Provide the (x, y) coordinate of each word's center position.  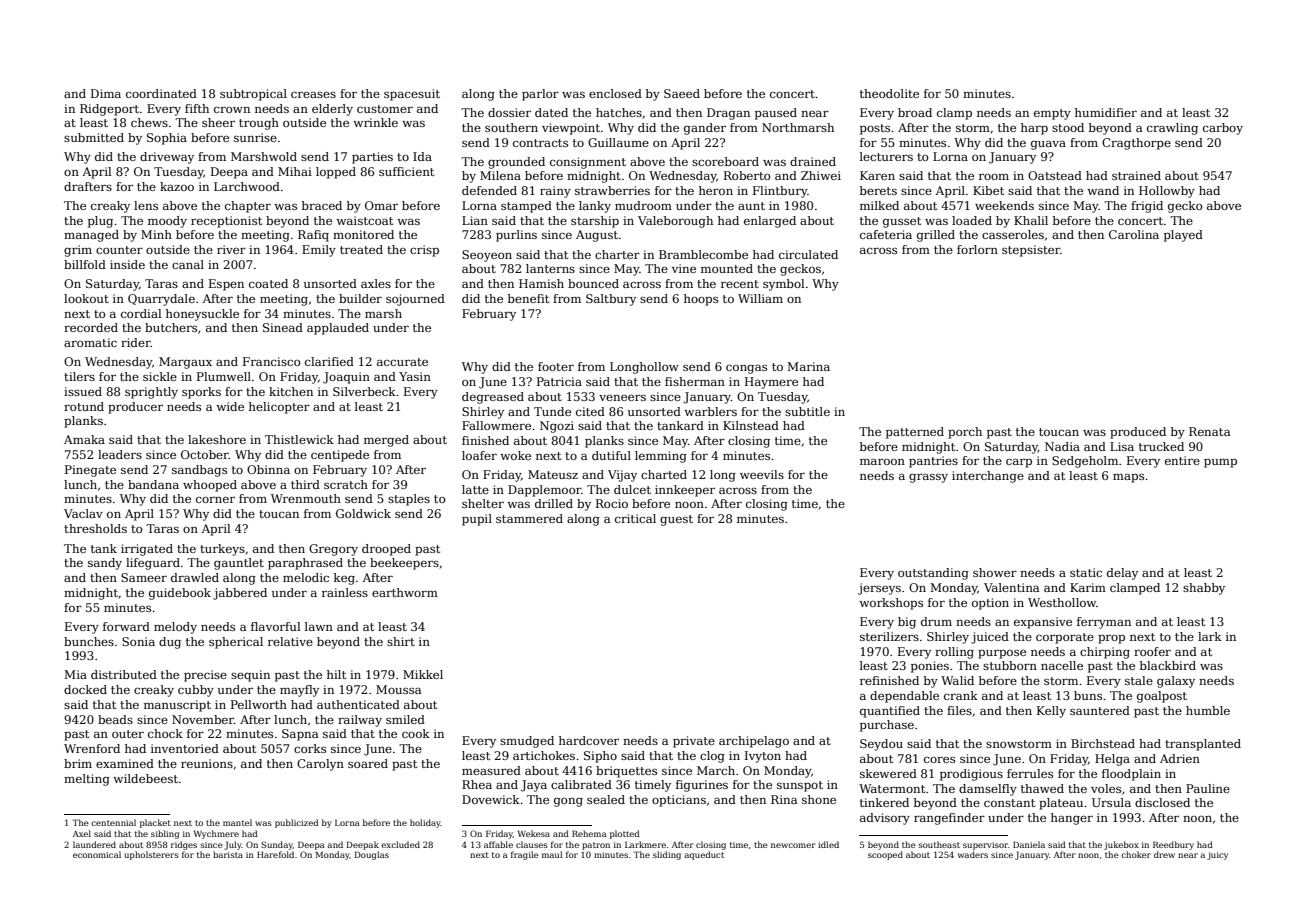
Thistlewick (299, 439)
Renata (1209, 431)
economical (97, 854)
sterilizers (889, 636)
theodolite (889, 93)
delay (1122, 574)
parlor (540, 95)
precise (205, 676)
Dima (106, 93)
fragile (525, 855)
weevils (762, 474)
